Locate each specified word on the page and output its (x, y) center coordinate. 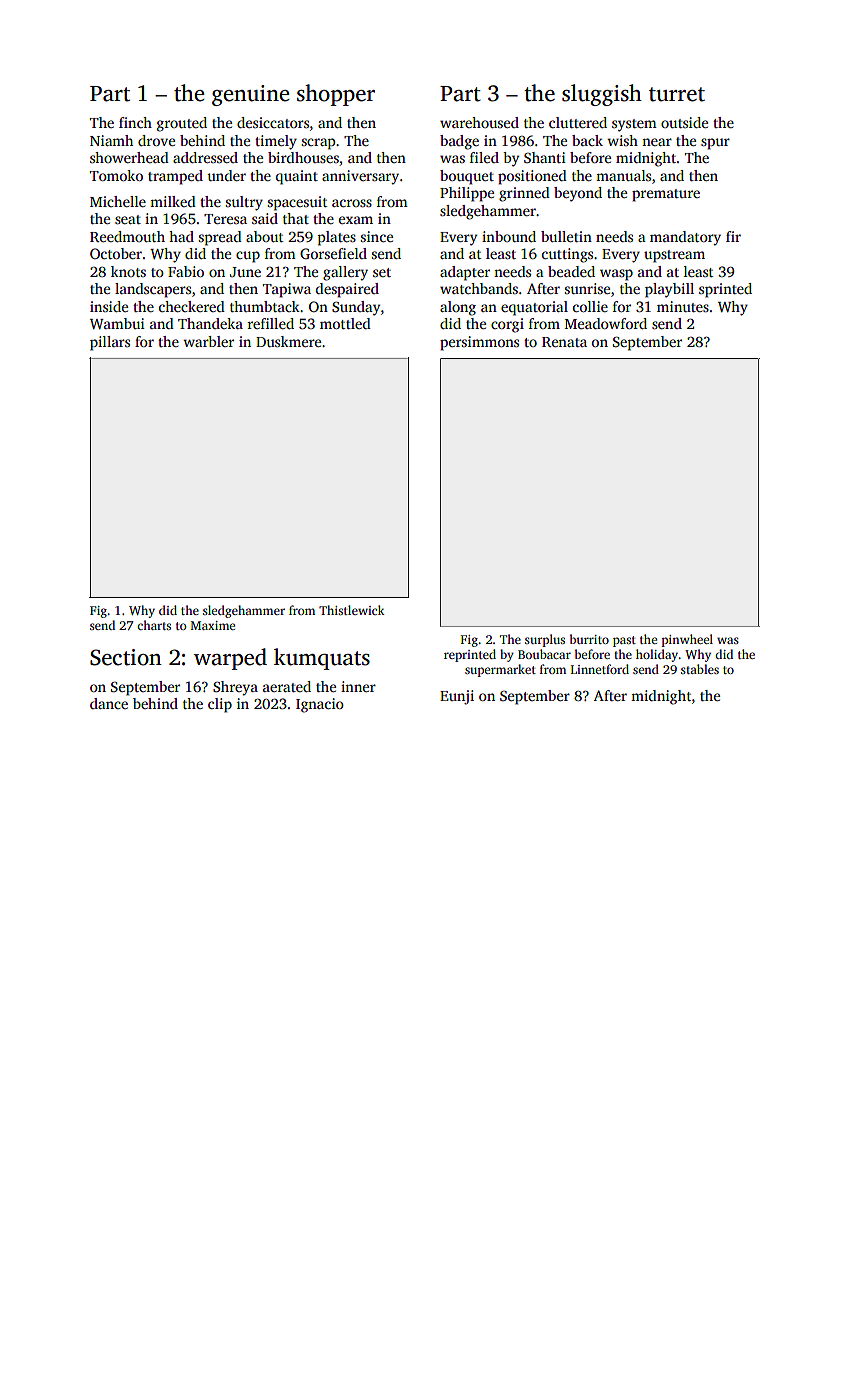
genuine (251, 95)
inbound (509, 236)
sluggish (602, 95)
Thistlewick (352, 610)
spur (715, 144)
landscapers (153, 290)
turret (677, 94)
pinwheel (687, 640)
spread (220, 238)
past (624, 641)
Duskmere (288, 341)
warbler (208, 341)
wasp (616, 275)
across (352, 203)
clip (220, 705)
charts (154, 625)
